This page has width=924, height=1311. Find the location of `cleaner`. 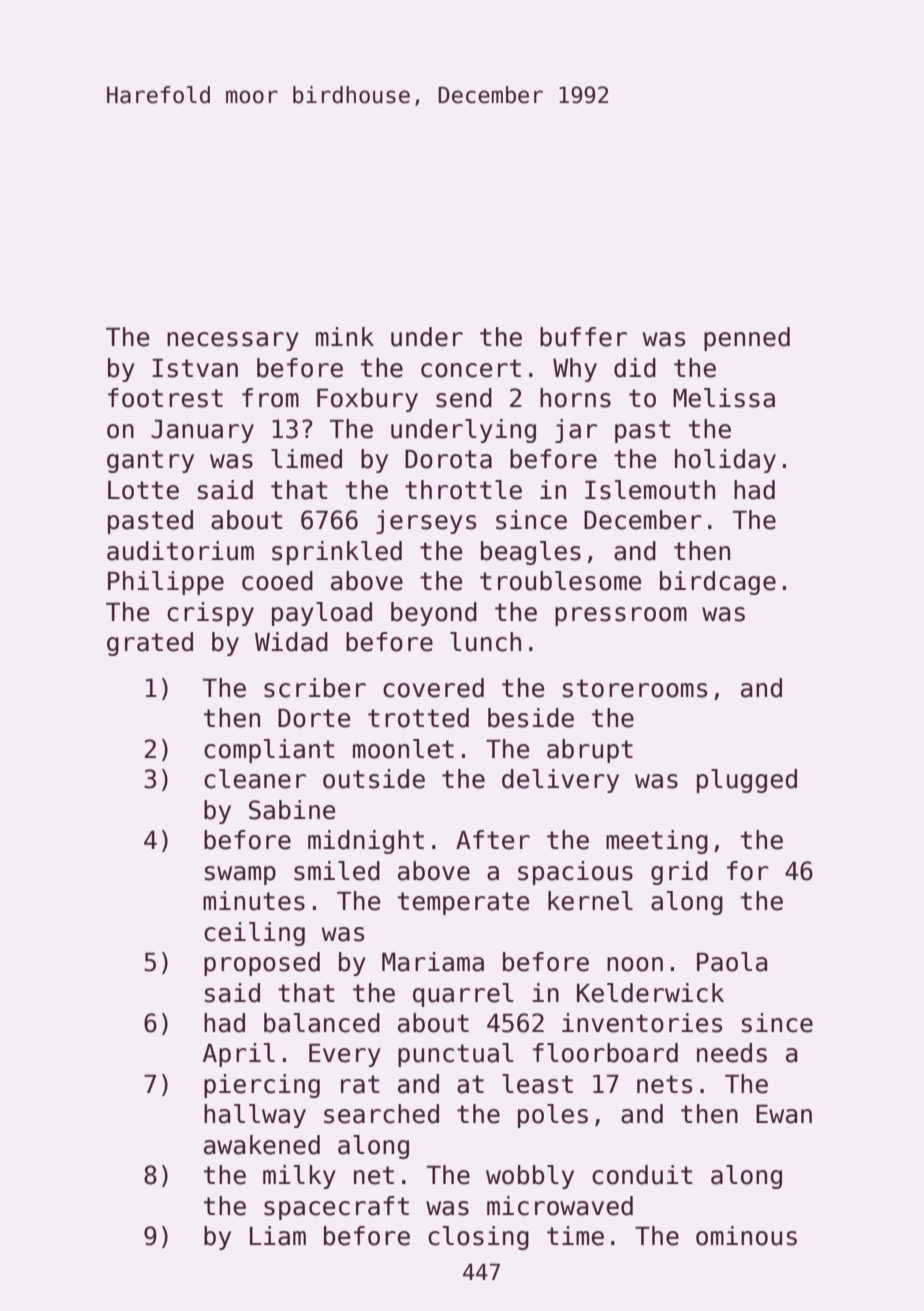

cleaner is located at coordinates (255, 779).
